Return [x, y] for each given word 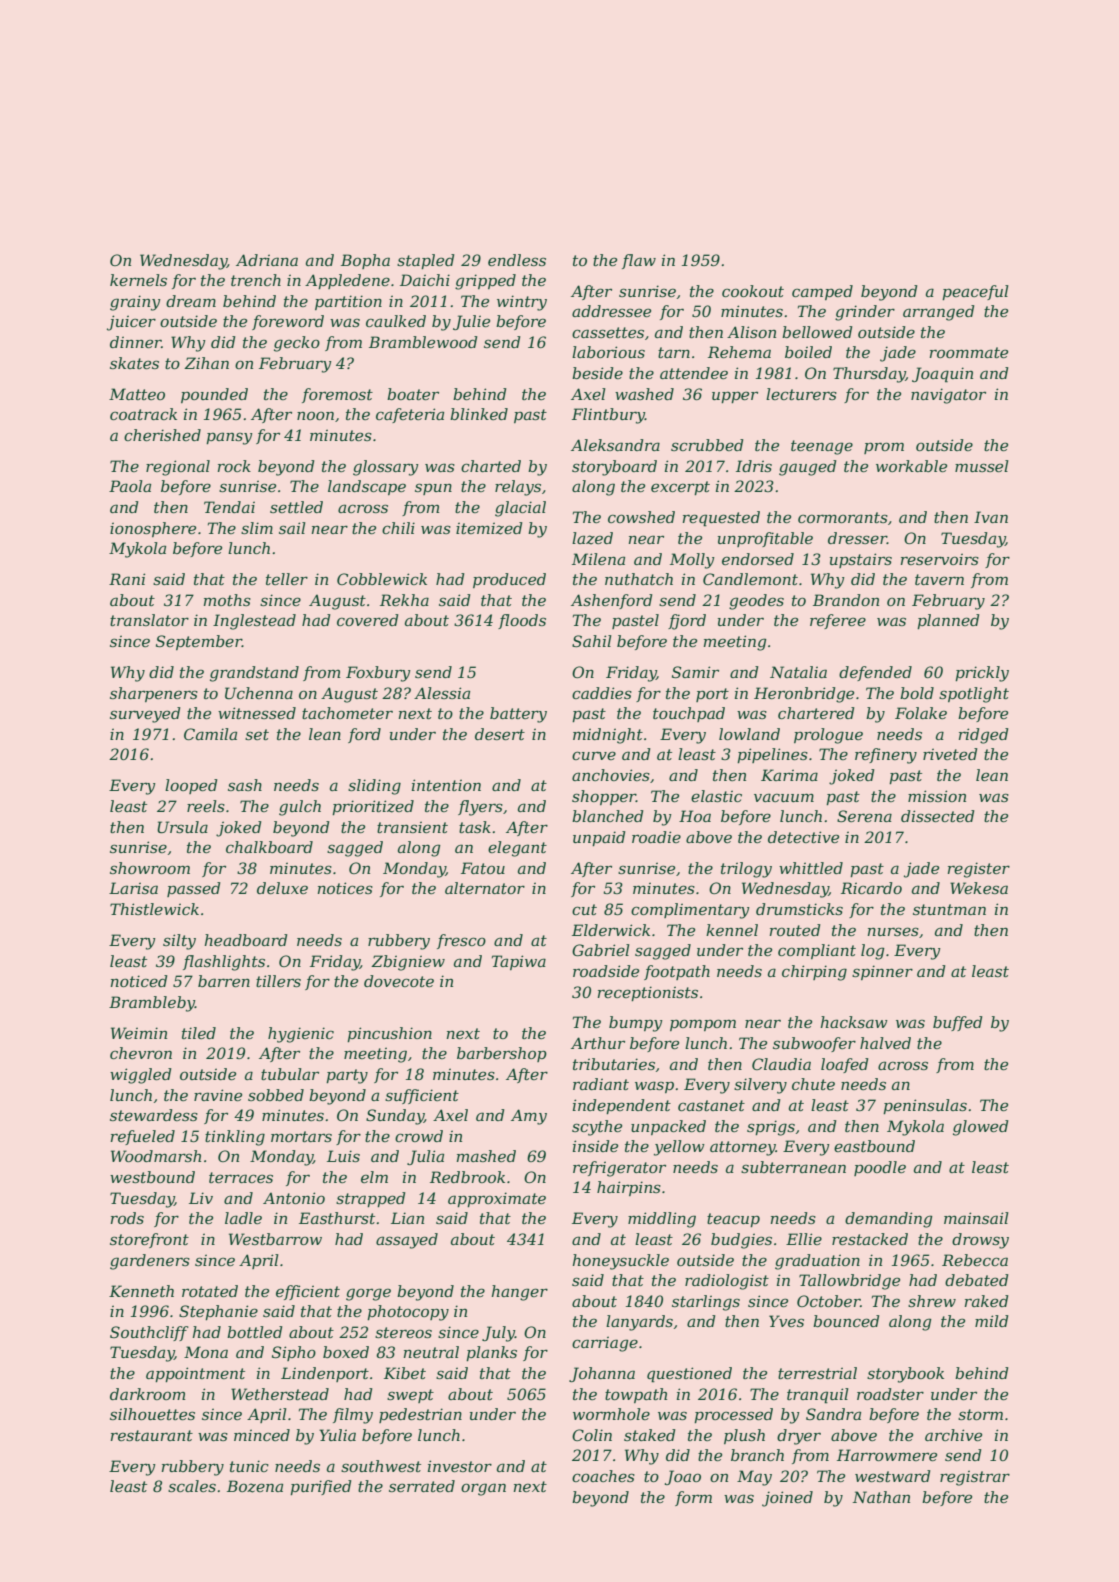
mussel [982, 466]
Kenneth [141, 1291]
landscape [367, 487]
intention [446, 785]
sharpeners [154, 694]
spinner [882, 972]
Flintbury [608, 416]
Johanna [602, 1374]
